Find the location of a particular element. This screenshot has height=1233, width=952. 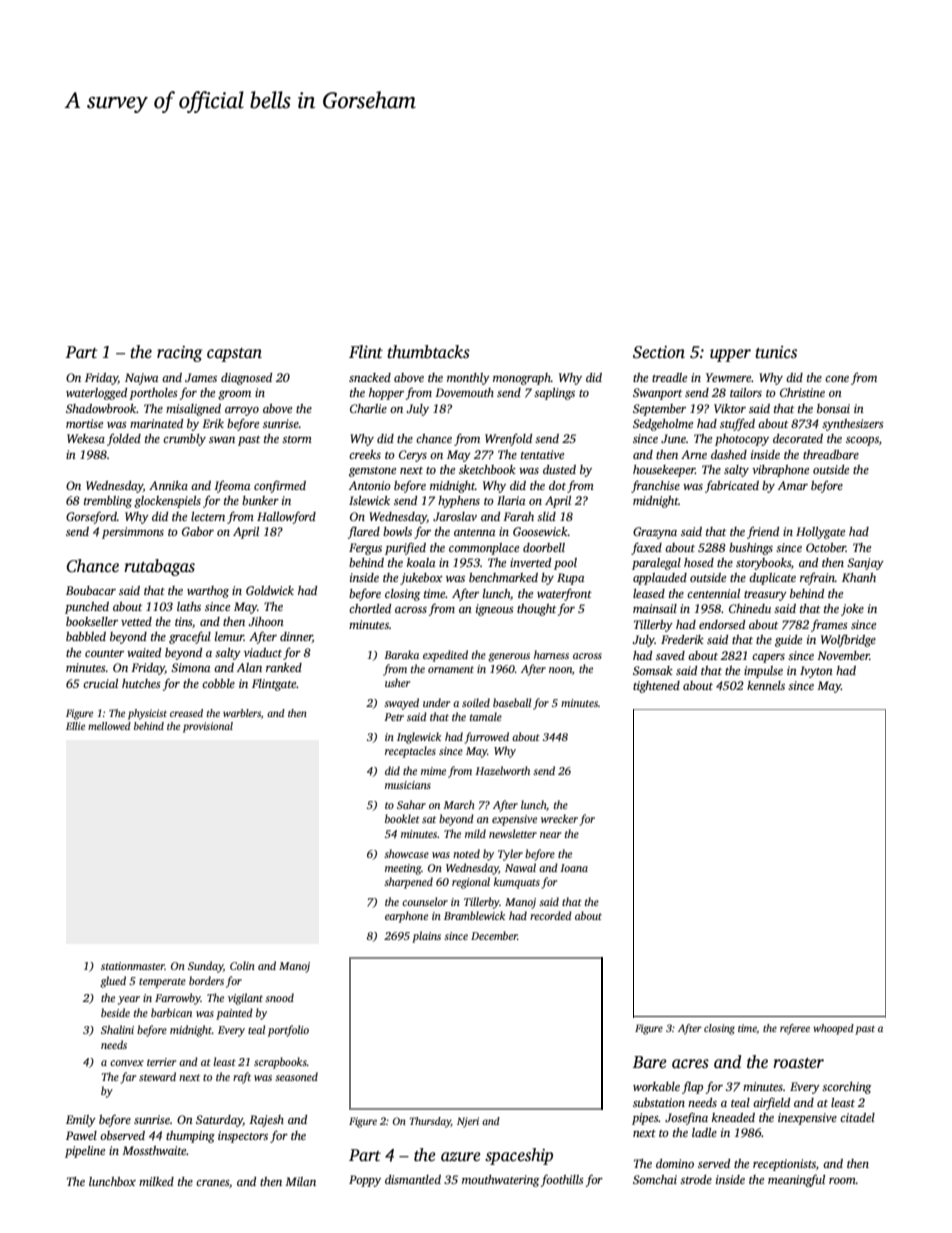

Inglewick is located at coordinates (419, 738).
